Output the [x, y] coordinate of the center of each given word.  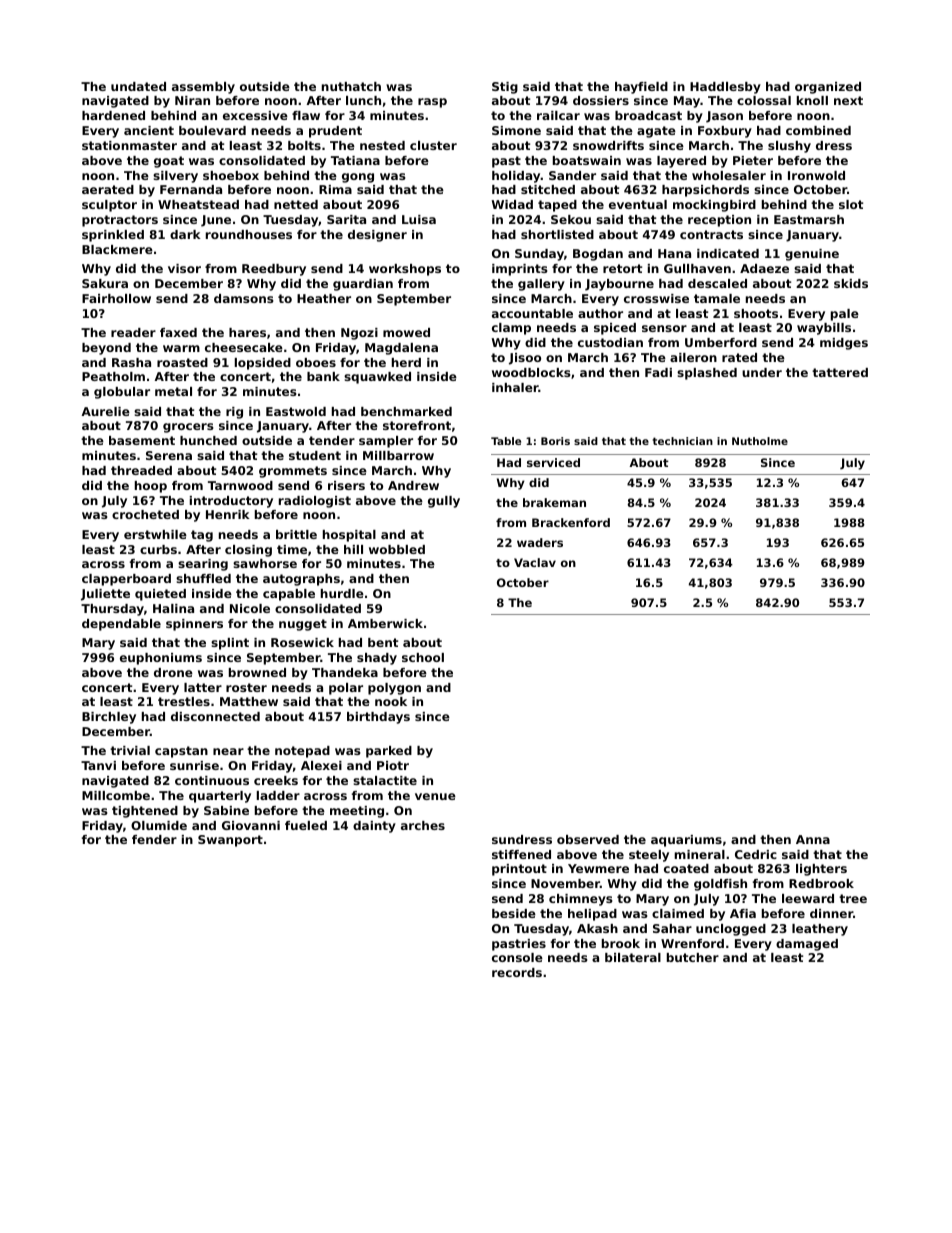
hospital [349, 536]
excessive [255, 115]
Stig [505, 88]
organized [828, 88]
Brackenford [571, 522]
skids [851, 283]
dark [185, 234]
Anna [813, 839]
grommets [293, 472]
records [517, 972]
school [423, 657]
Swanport [230, 841]
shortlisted [557, 234]
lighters [821, 870]
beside [514, 913]
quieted [160, 595]
